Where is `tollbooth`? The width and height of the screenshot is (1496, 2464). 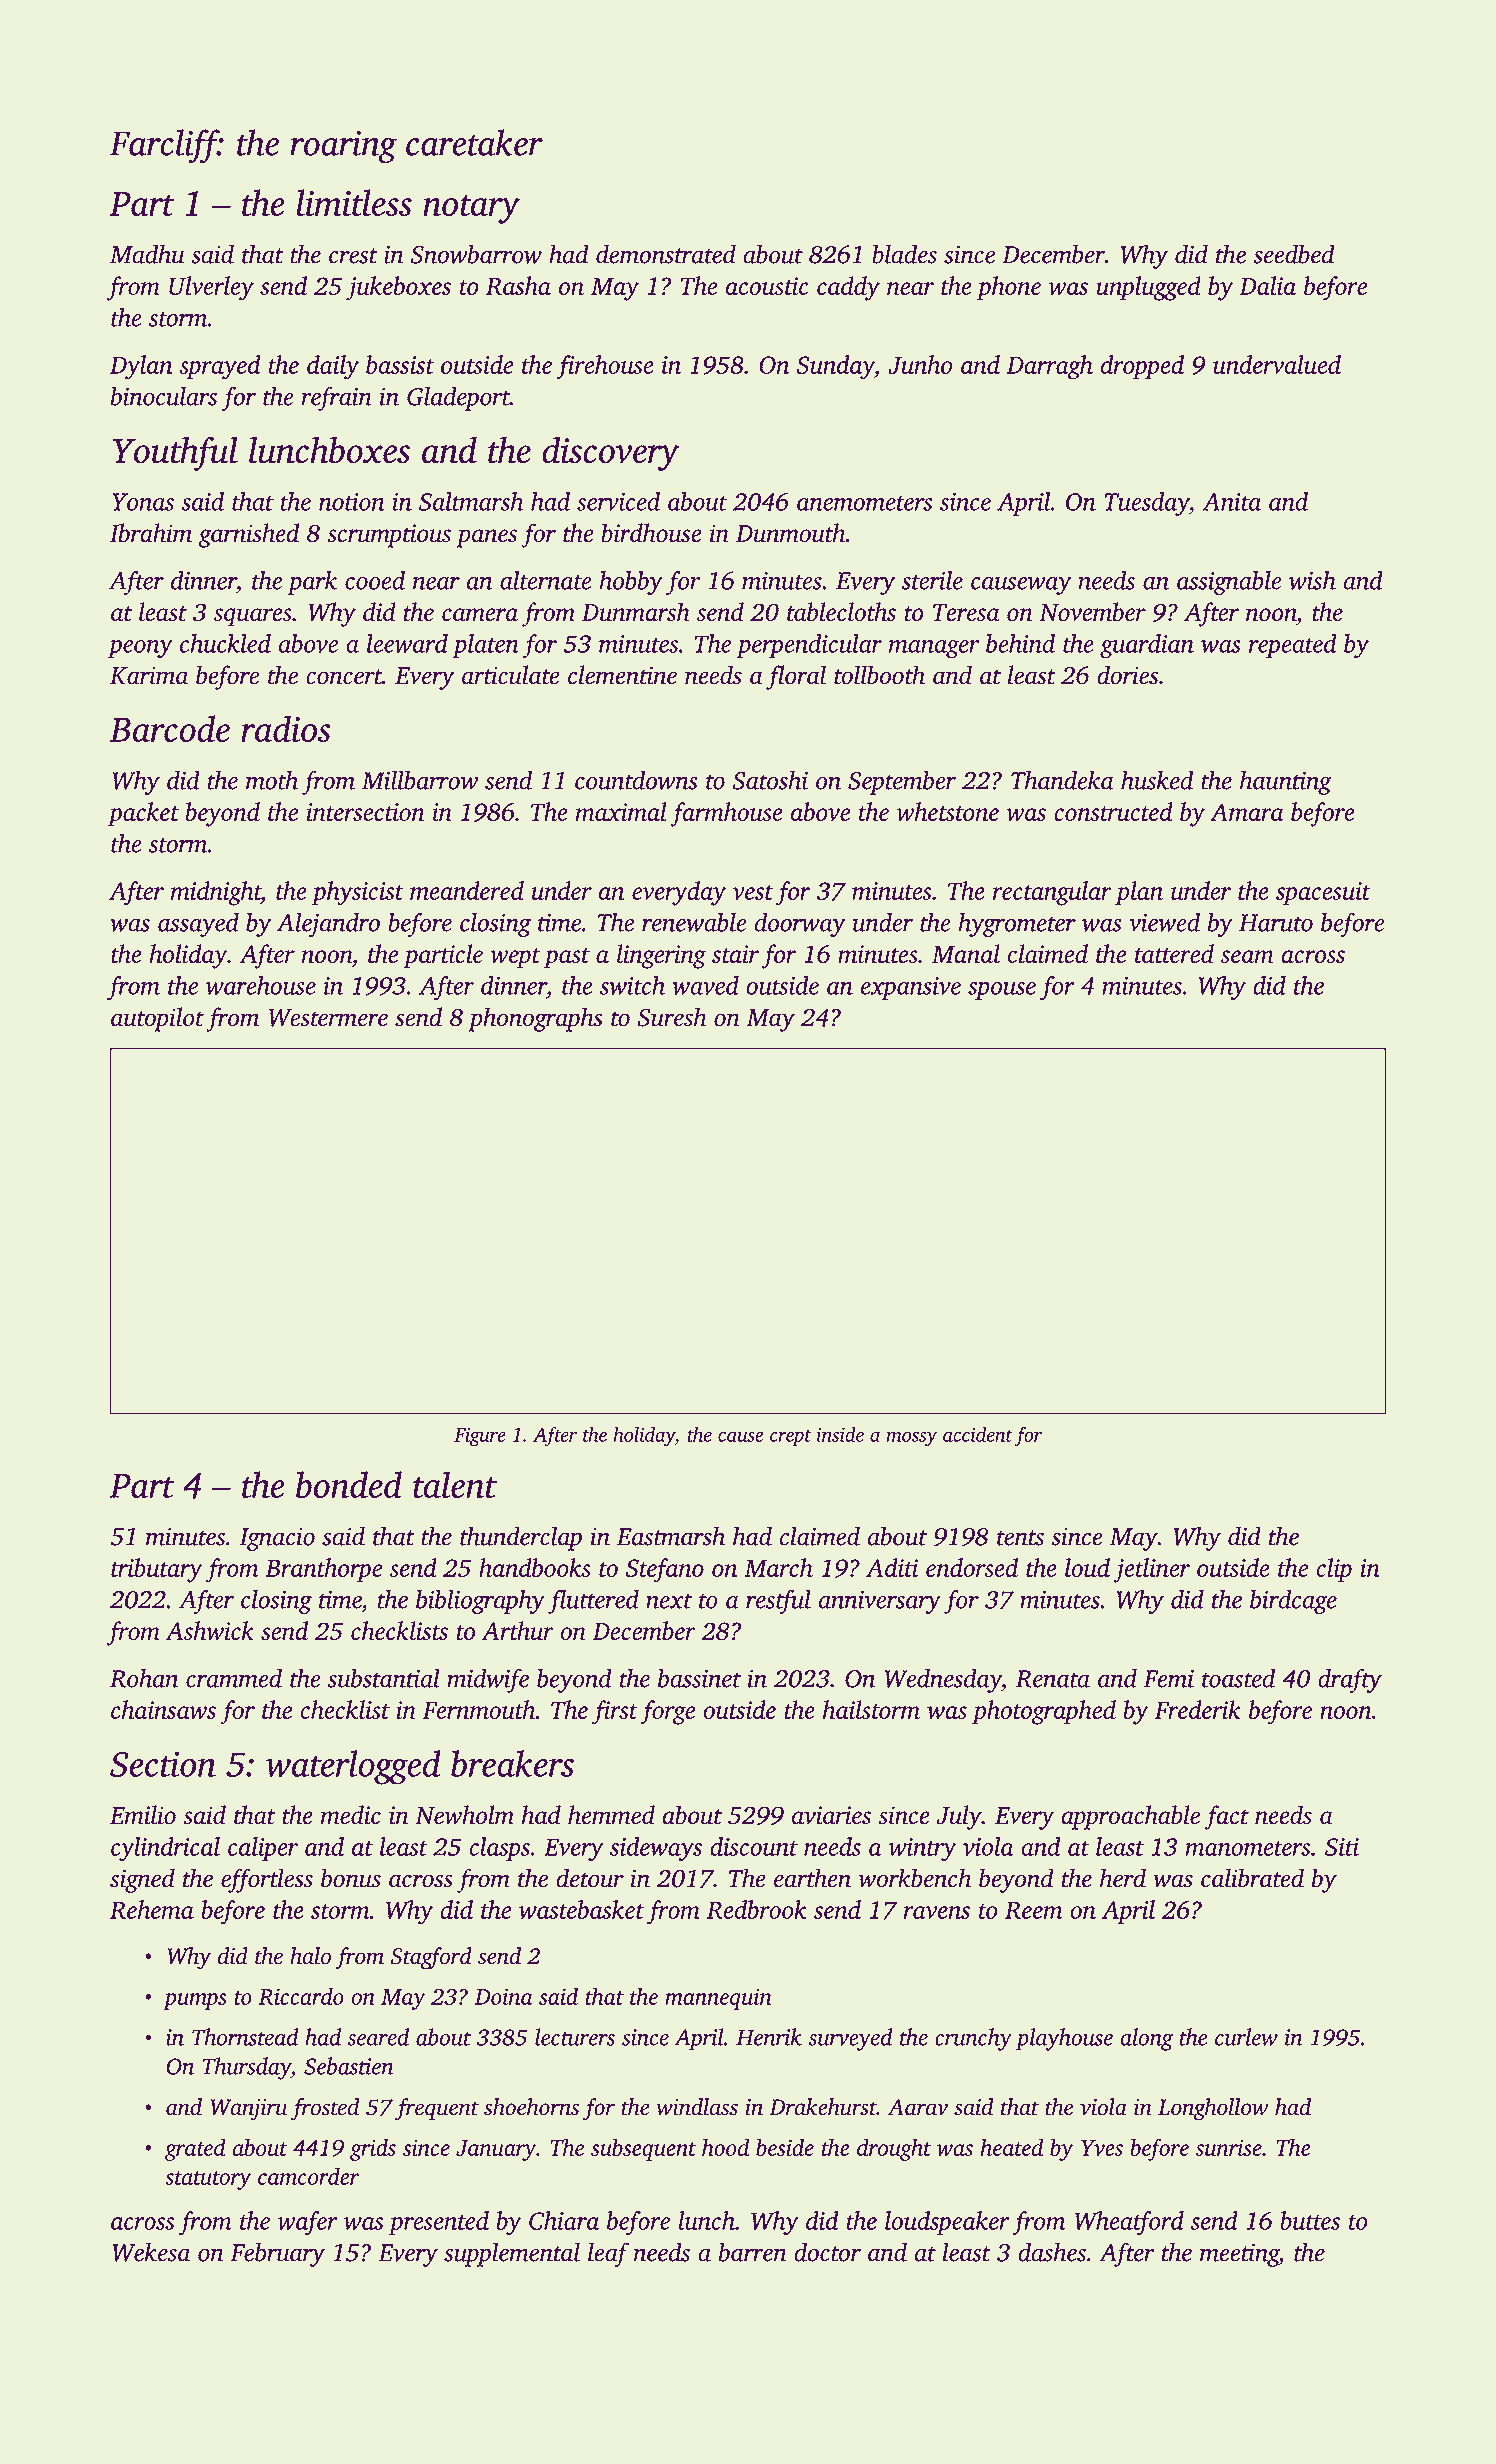 tollbooth is located at coordinates (879, 675).
